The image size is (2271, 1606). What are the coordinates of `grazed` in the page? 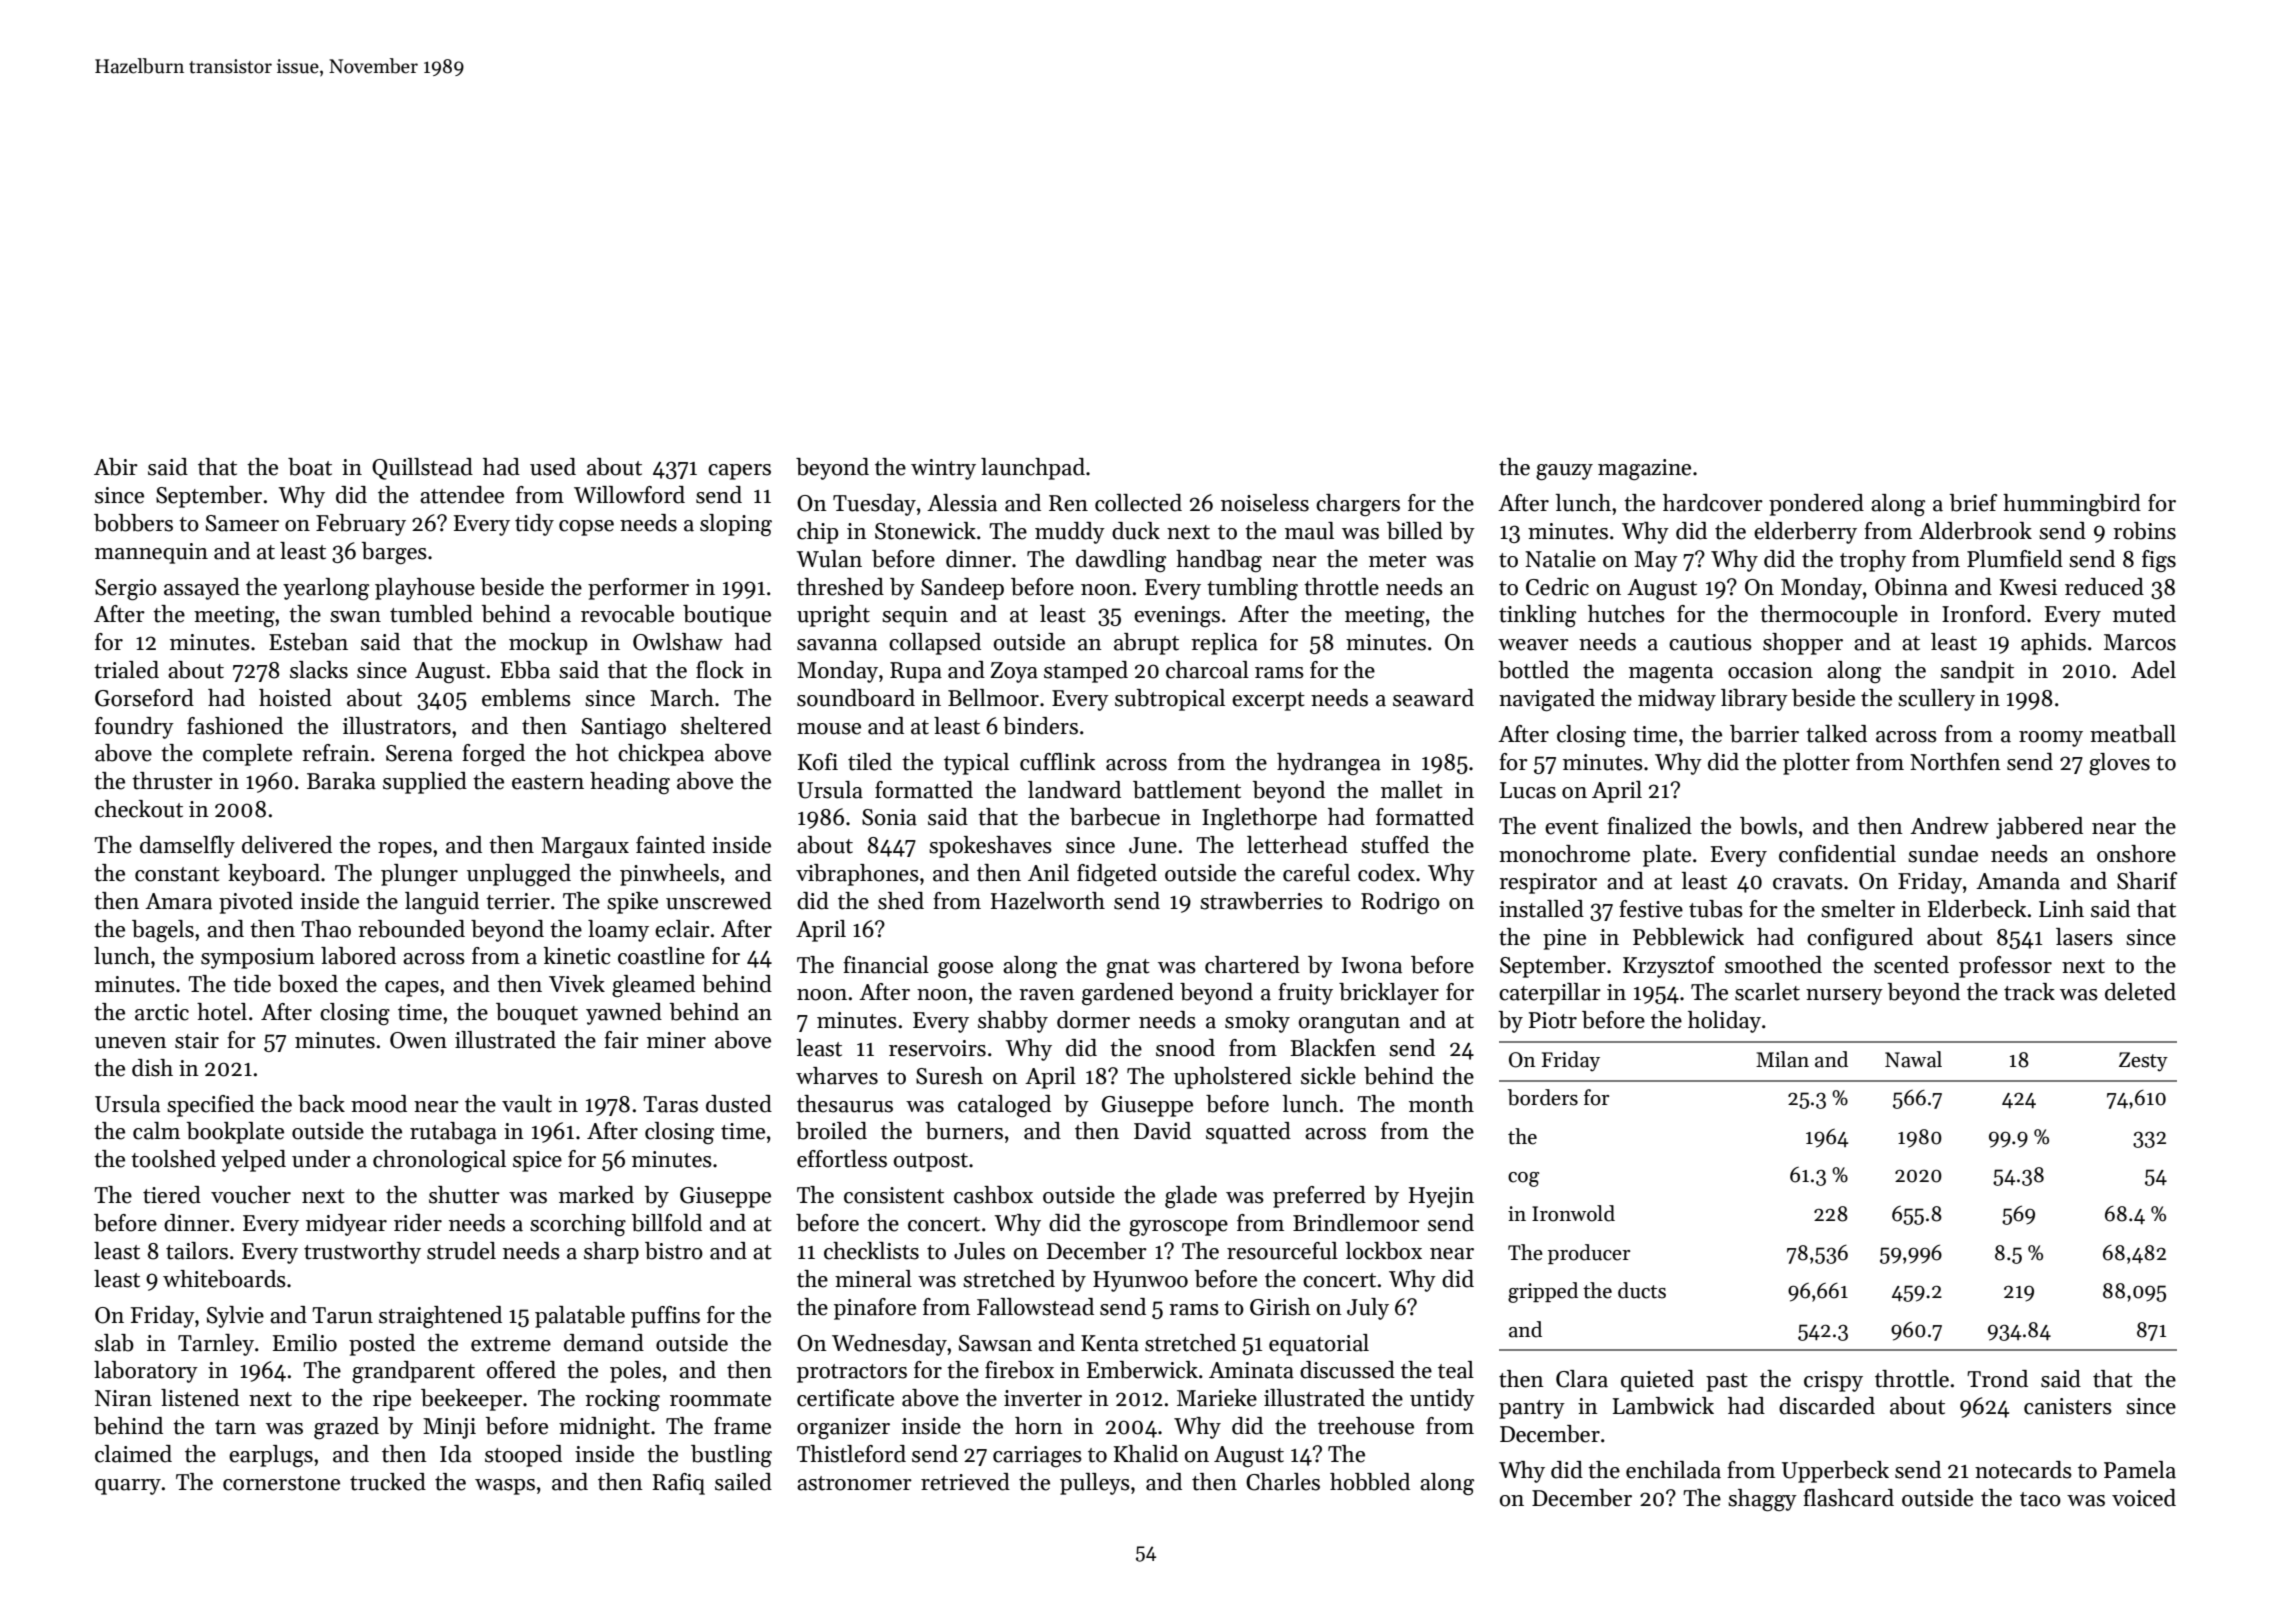 It's located at (346, 1428).
